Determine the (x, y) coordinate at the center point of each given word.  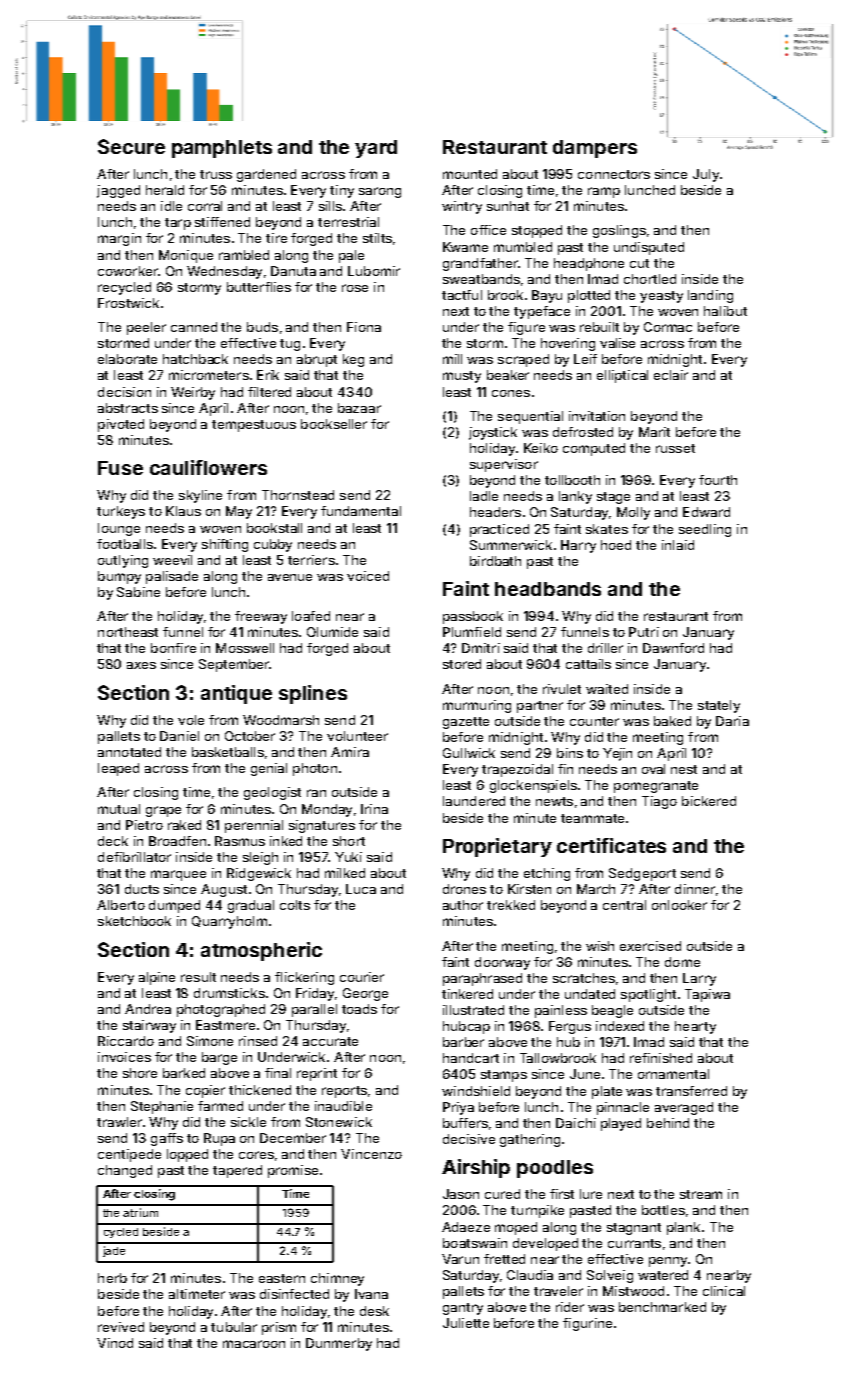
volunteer (357, 736)
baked (672, 721)
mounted (470, 174)
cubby (273, 545)
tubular (234, 1327)
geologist (272, 793)
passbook (473, 617)
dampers (595, 149)
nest (684, 769)
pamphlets (222, 149)
